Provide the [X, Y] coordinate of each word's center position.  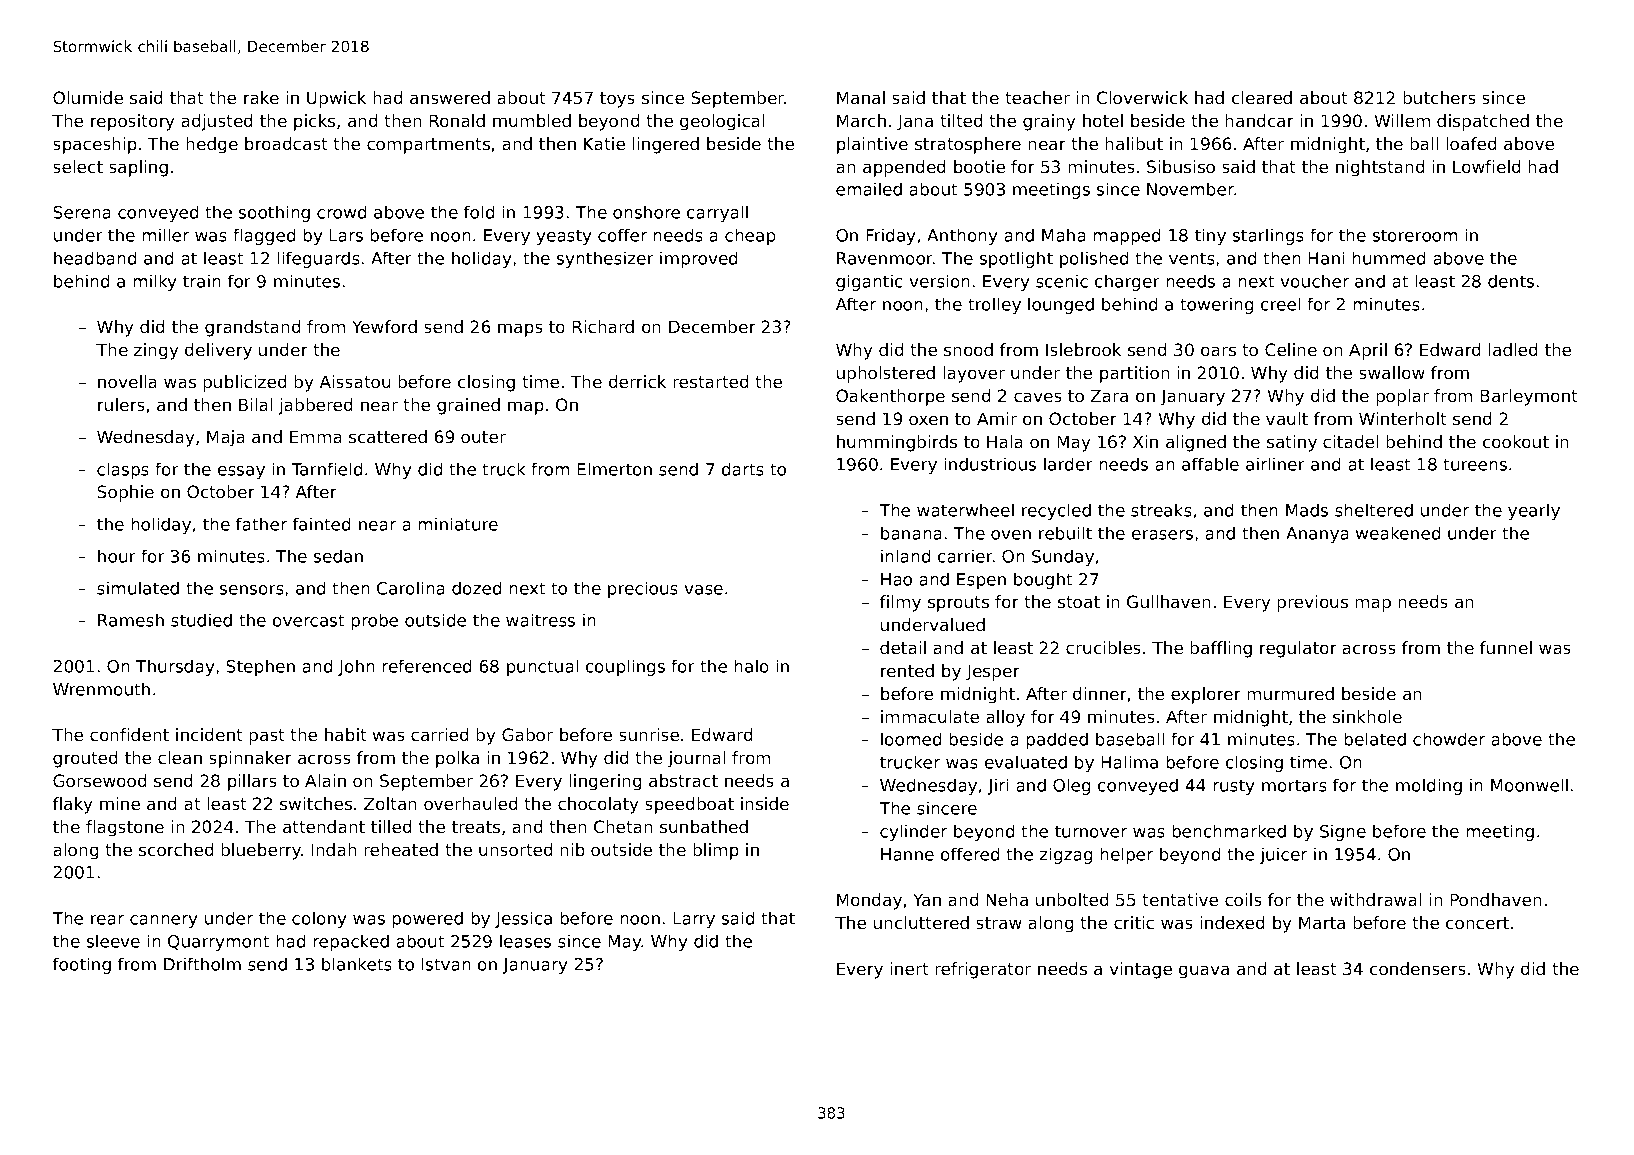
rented [907, 670]
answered [450, 97]
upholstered [886, 374]
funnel [1506, 647]
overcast [308, 620]
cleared [1262, 97]
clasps [123, 470]
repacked [351, 942]
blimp [716, 851]
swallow [1392, 372]
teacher [1037, 97]
